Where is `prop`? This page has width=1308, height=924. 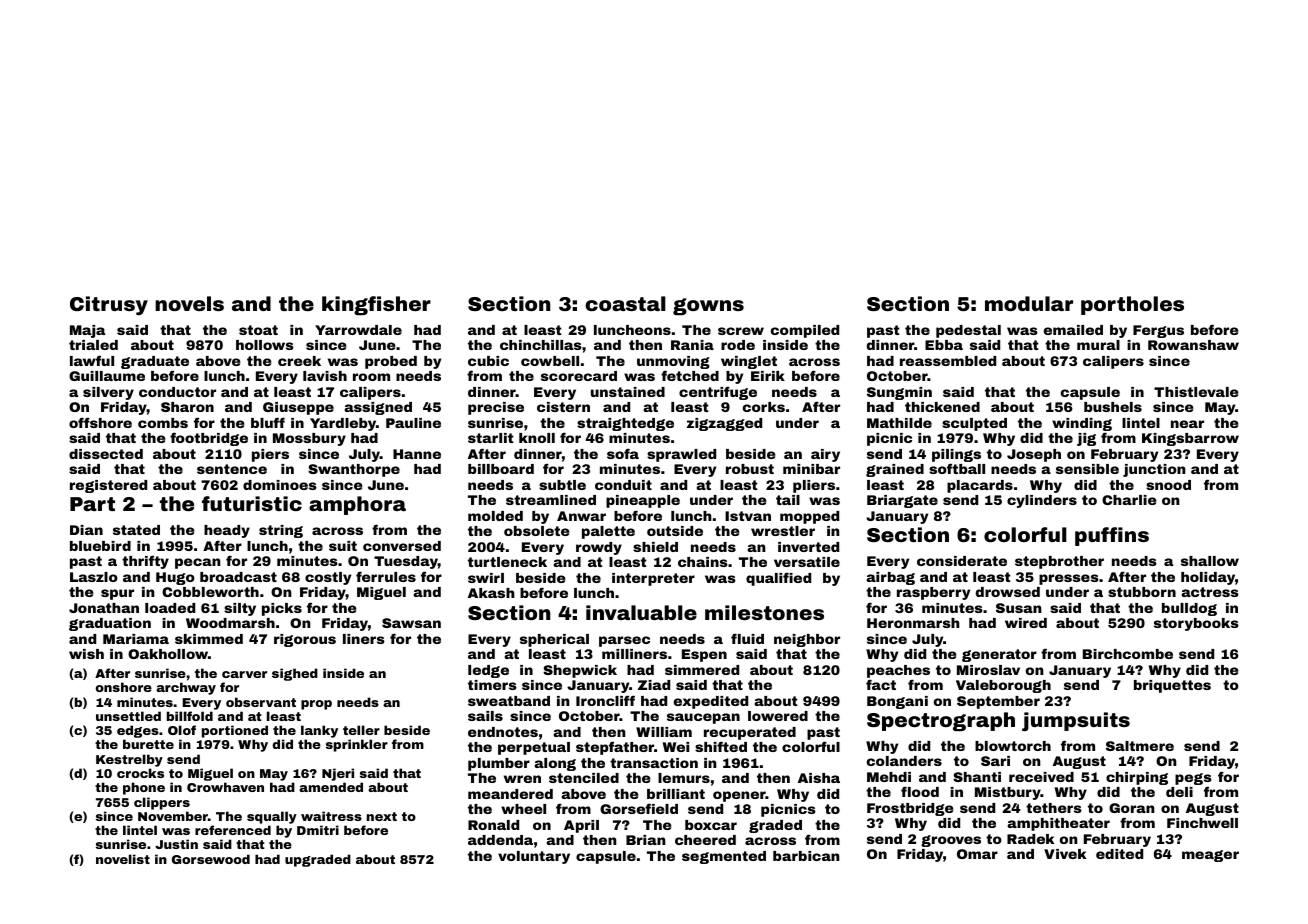 prop is located at coordinates (316, 705).
